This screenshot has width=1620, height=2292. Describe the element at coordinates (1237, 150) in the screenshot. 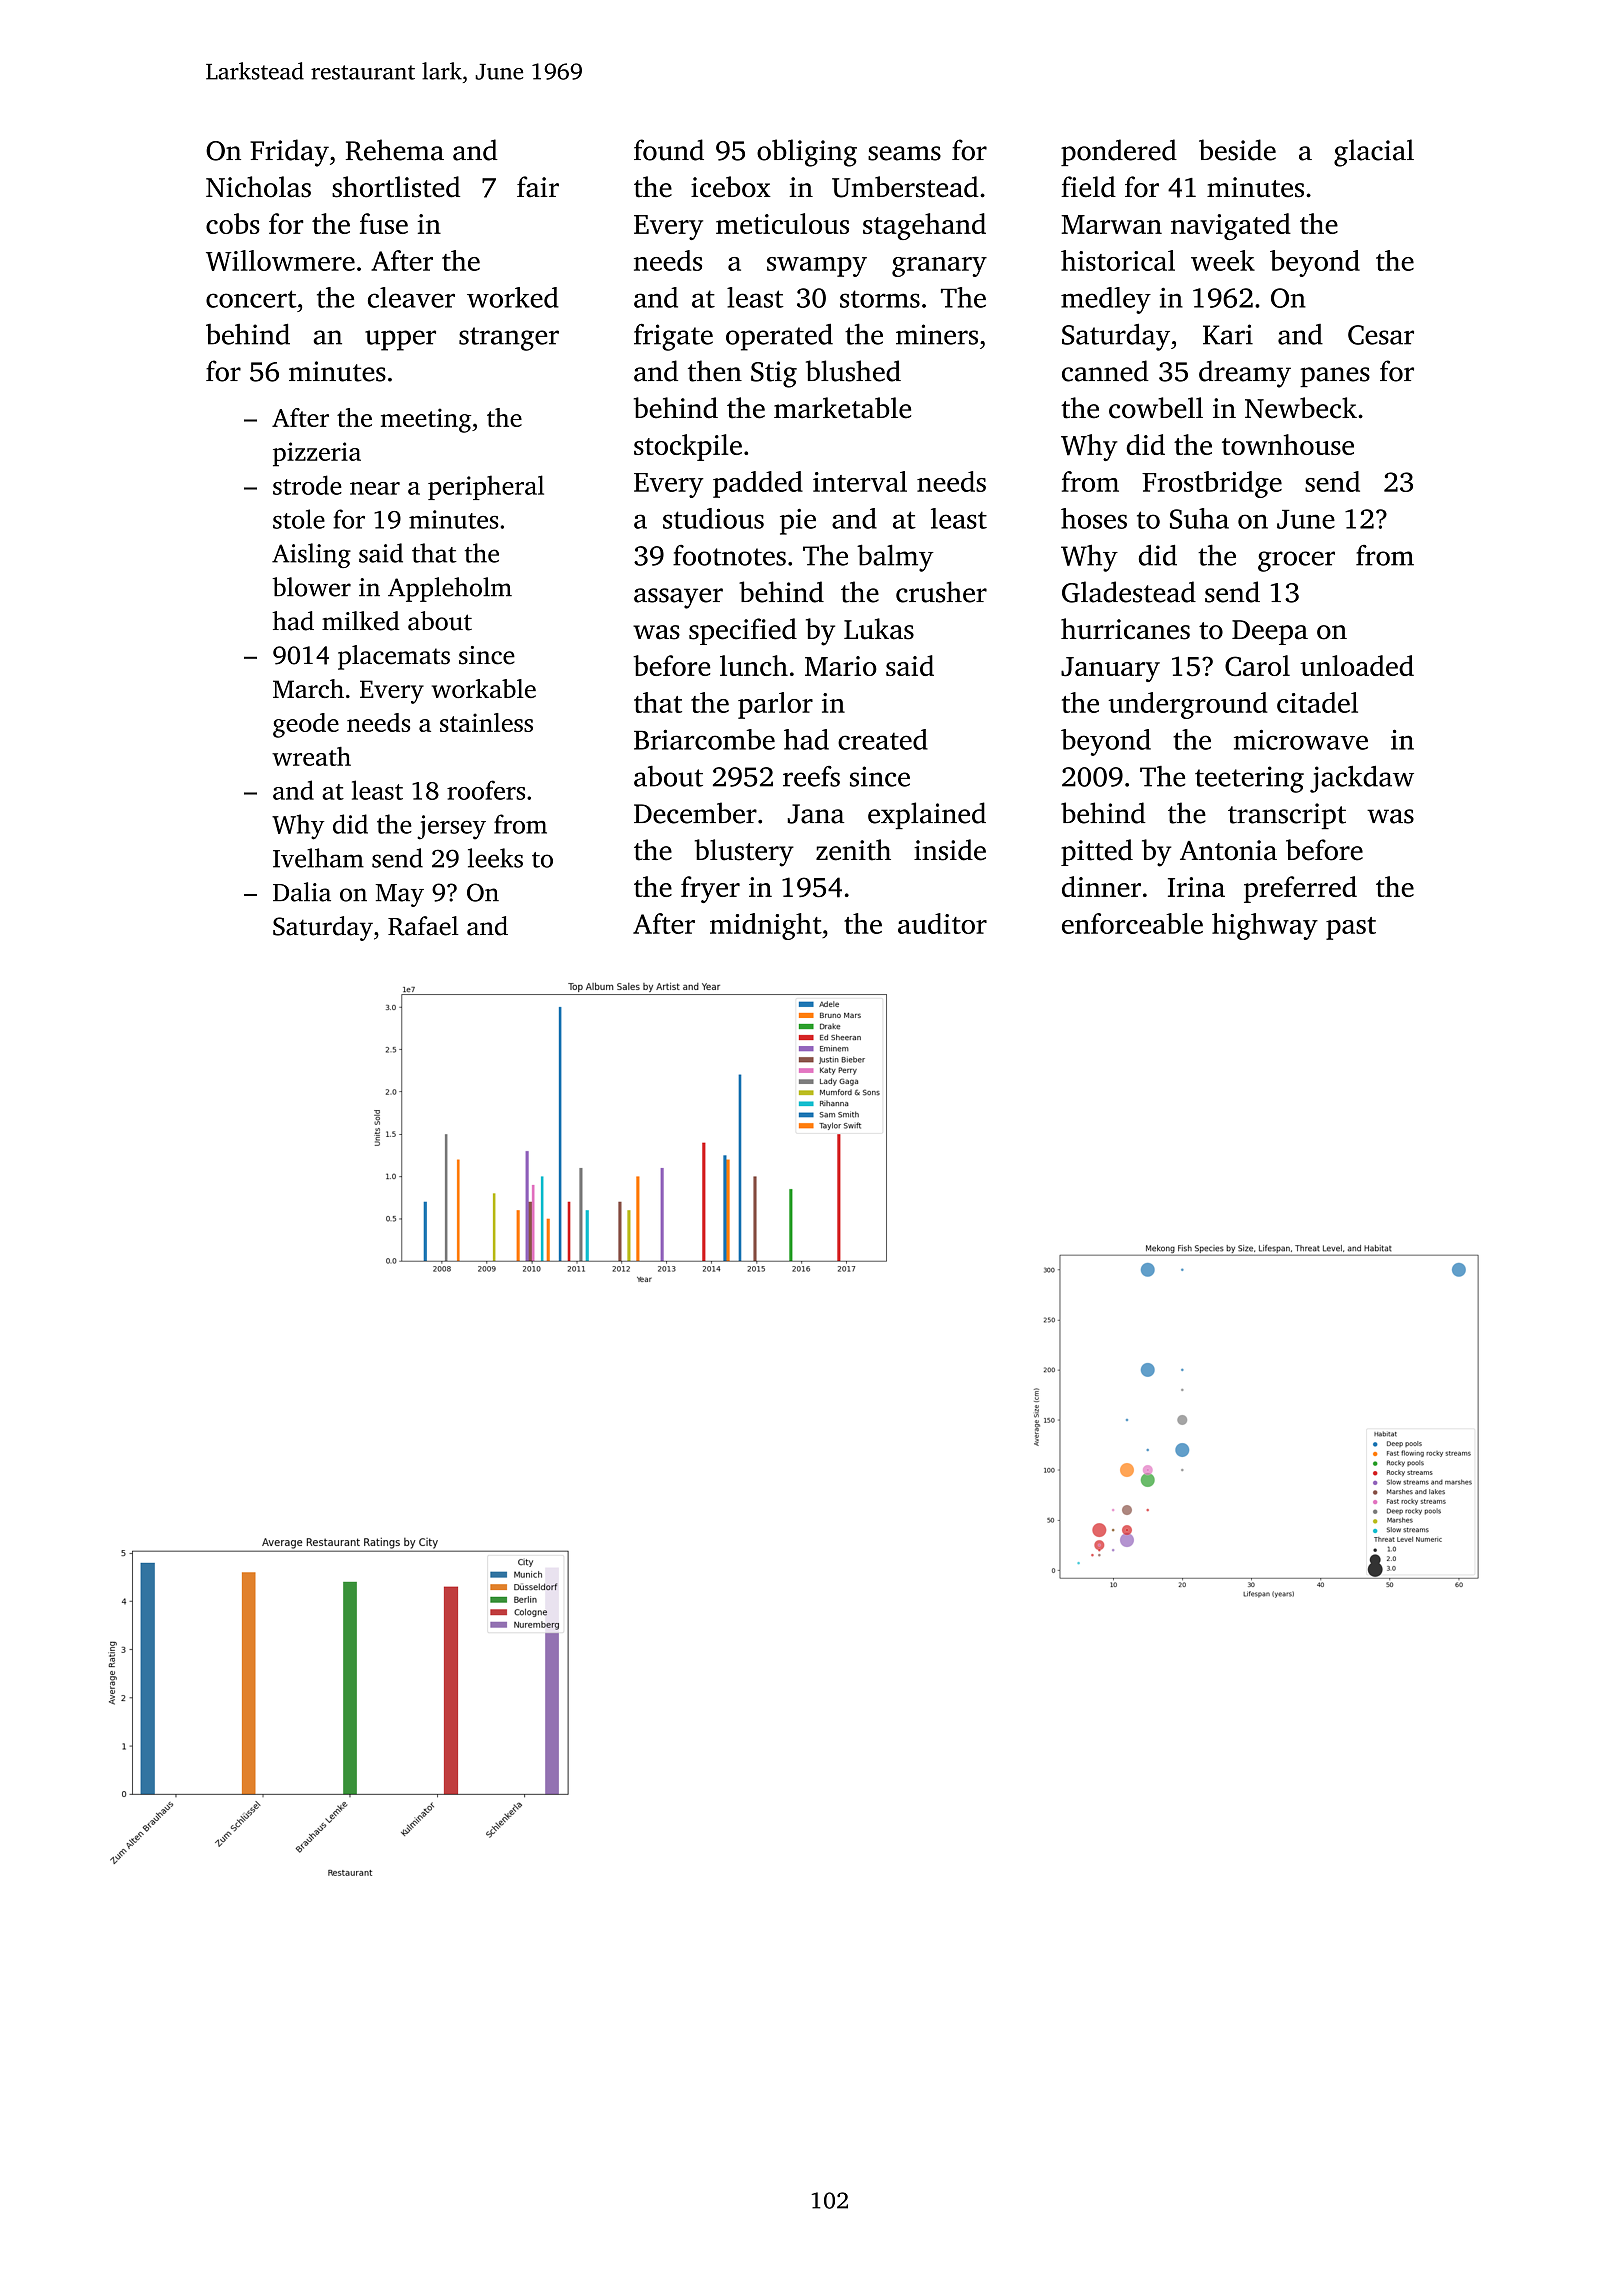

I see `beside` at that location.
